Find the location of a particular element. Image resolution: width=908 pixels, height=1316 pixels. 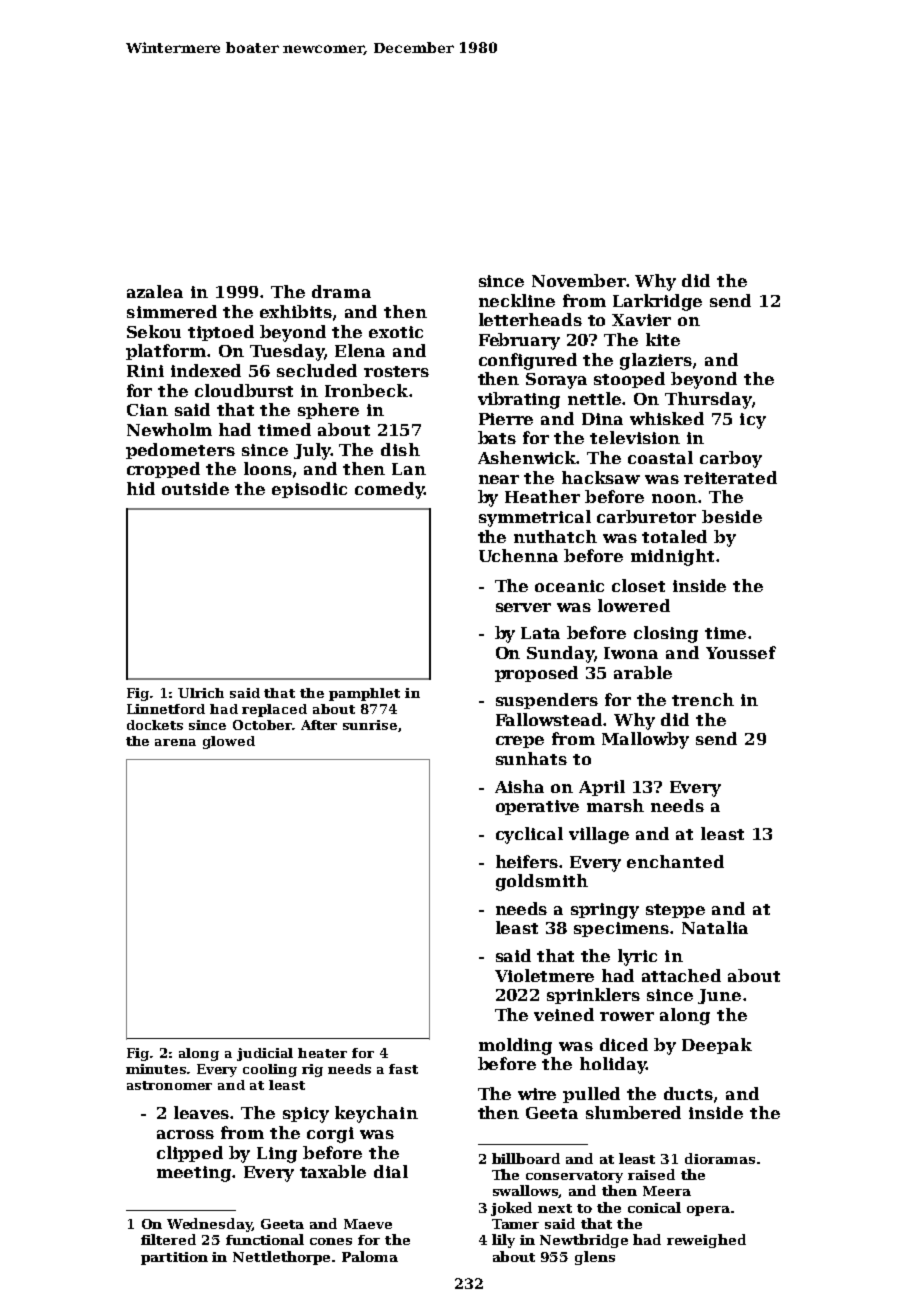

Lan is located at coordinates (409, 469).
